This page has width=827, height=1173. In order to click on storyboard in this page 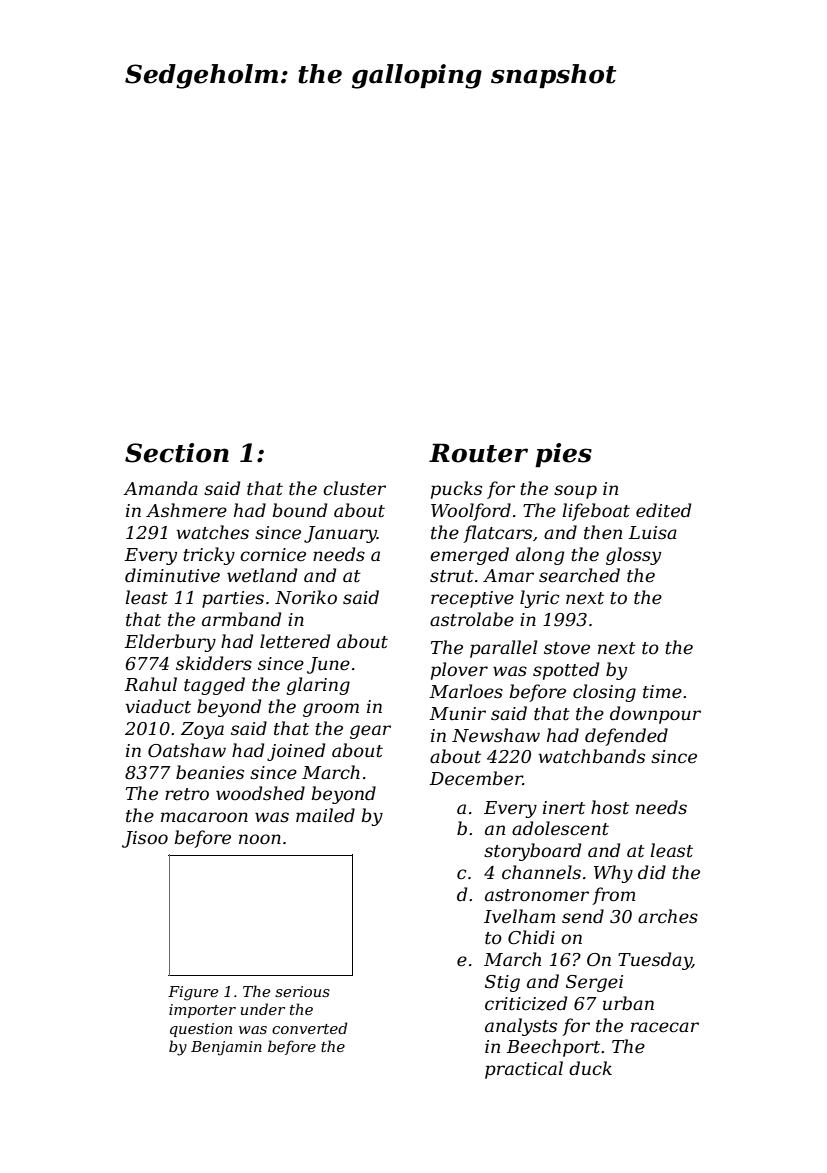, I will do `click(532, 852)`.
